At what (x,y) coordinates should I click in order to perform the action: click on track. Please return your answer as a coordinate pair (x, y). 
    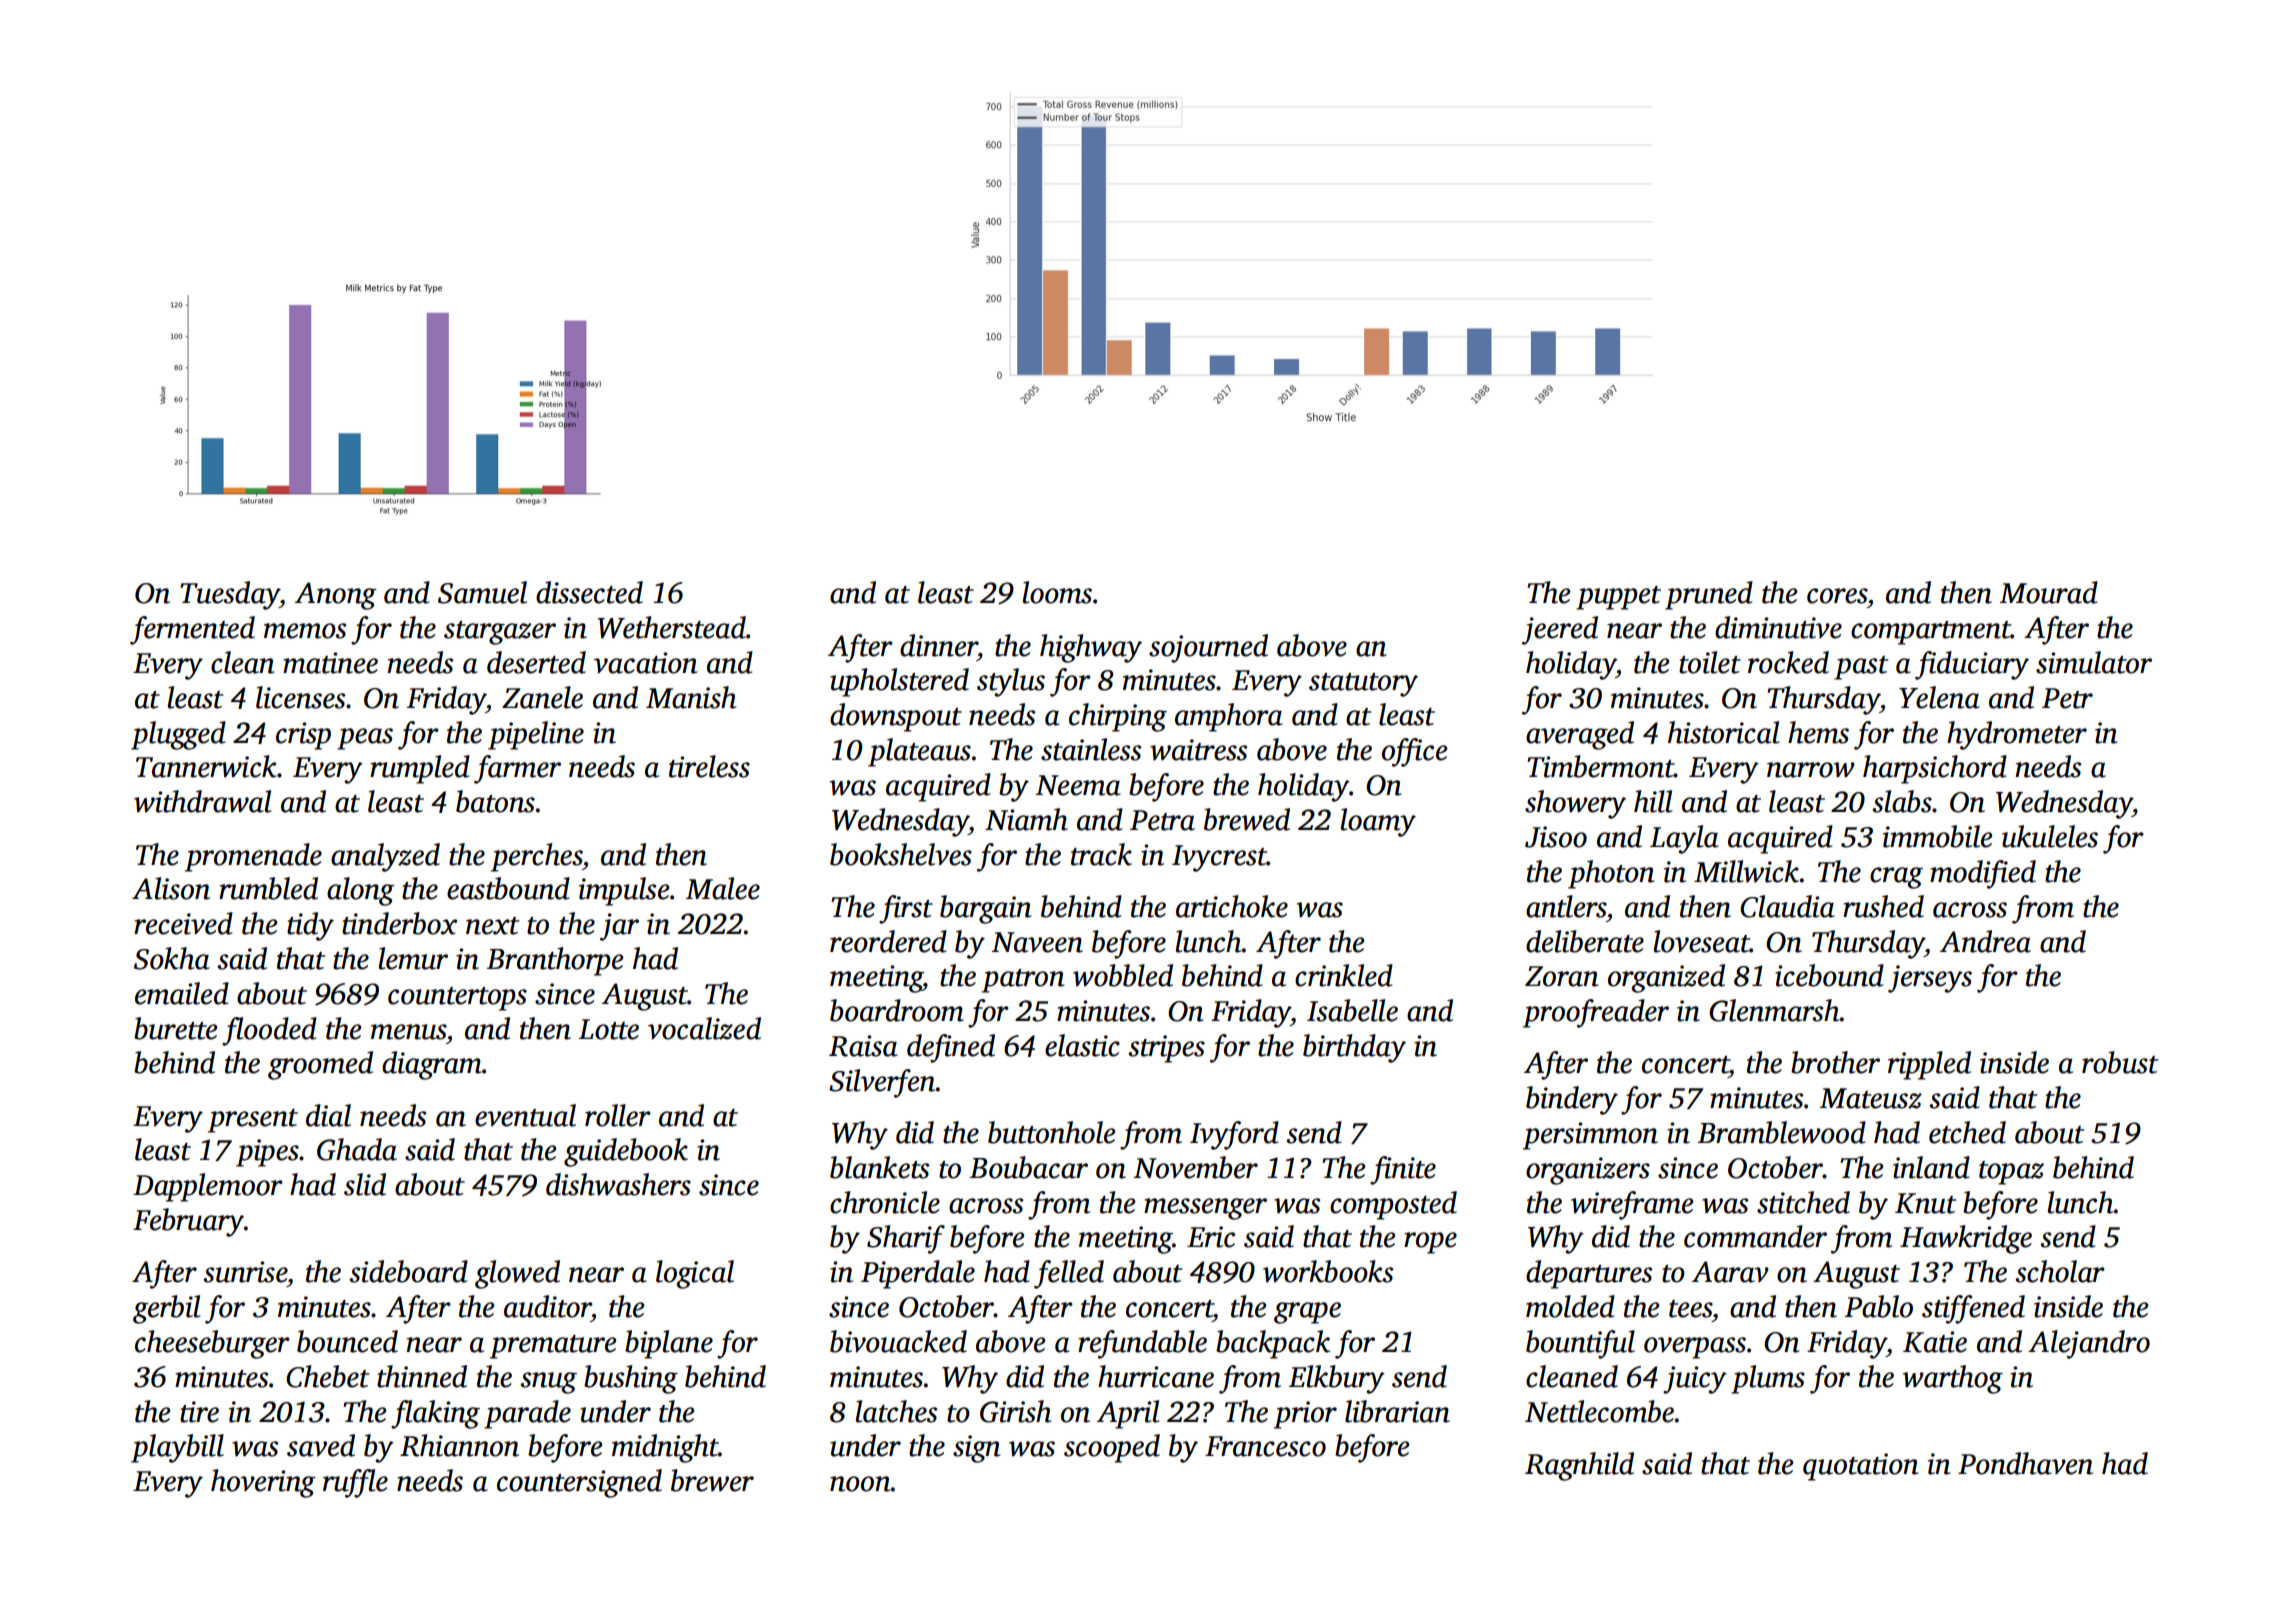
    Looking at the image, I should click on (1101, 854).
